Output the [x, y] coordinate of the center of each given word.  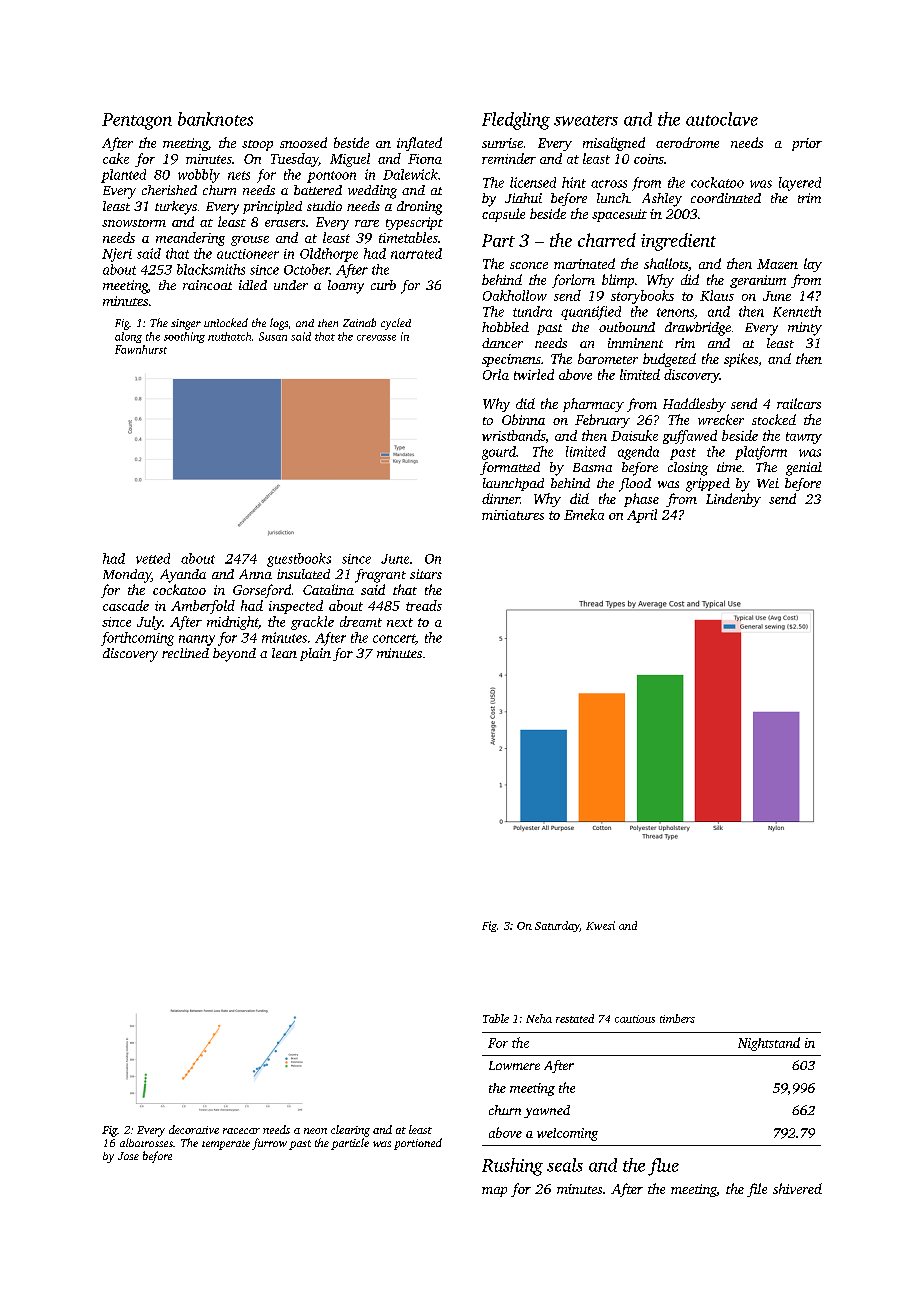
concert [394, 639]
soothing [184, 337]
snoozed [303, 142]
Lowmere [514, 1065]
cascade [126, 605]
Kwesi [600, 925]
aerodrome [687, 142]
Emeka [584, 514]
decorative [194, 1129]
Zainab [359, 322]
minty [805, 329]
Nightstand [769, 1044]
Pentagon [137, 121]
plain [315, 654]
